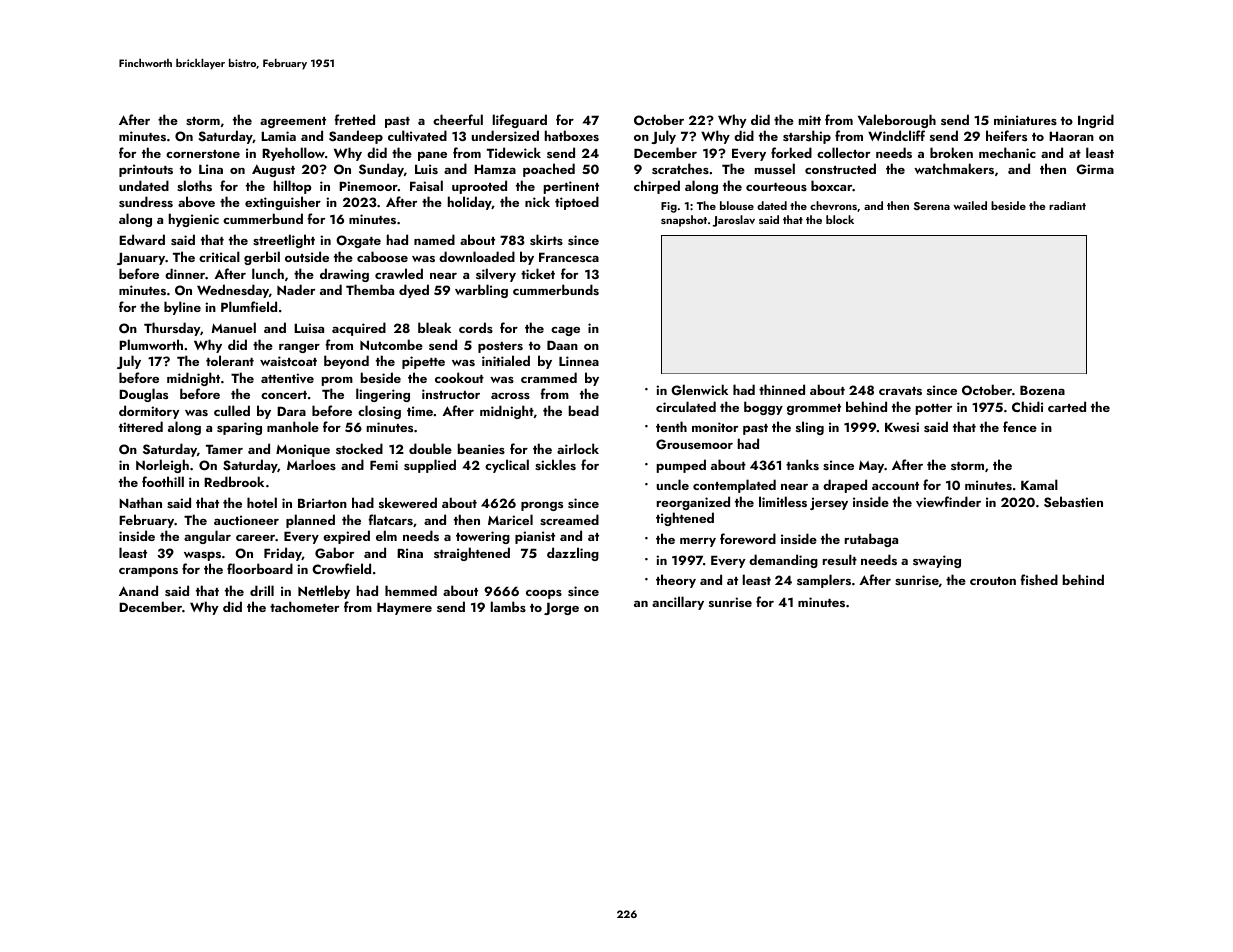 The width and height of the page is (1233, 952). Describe the element at coordinates (140, 502) in the page. I see `Nathan` at that location.
